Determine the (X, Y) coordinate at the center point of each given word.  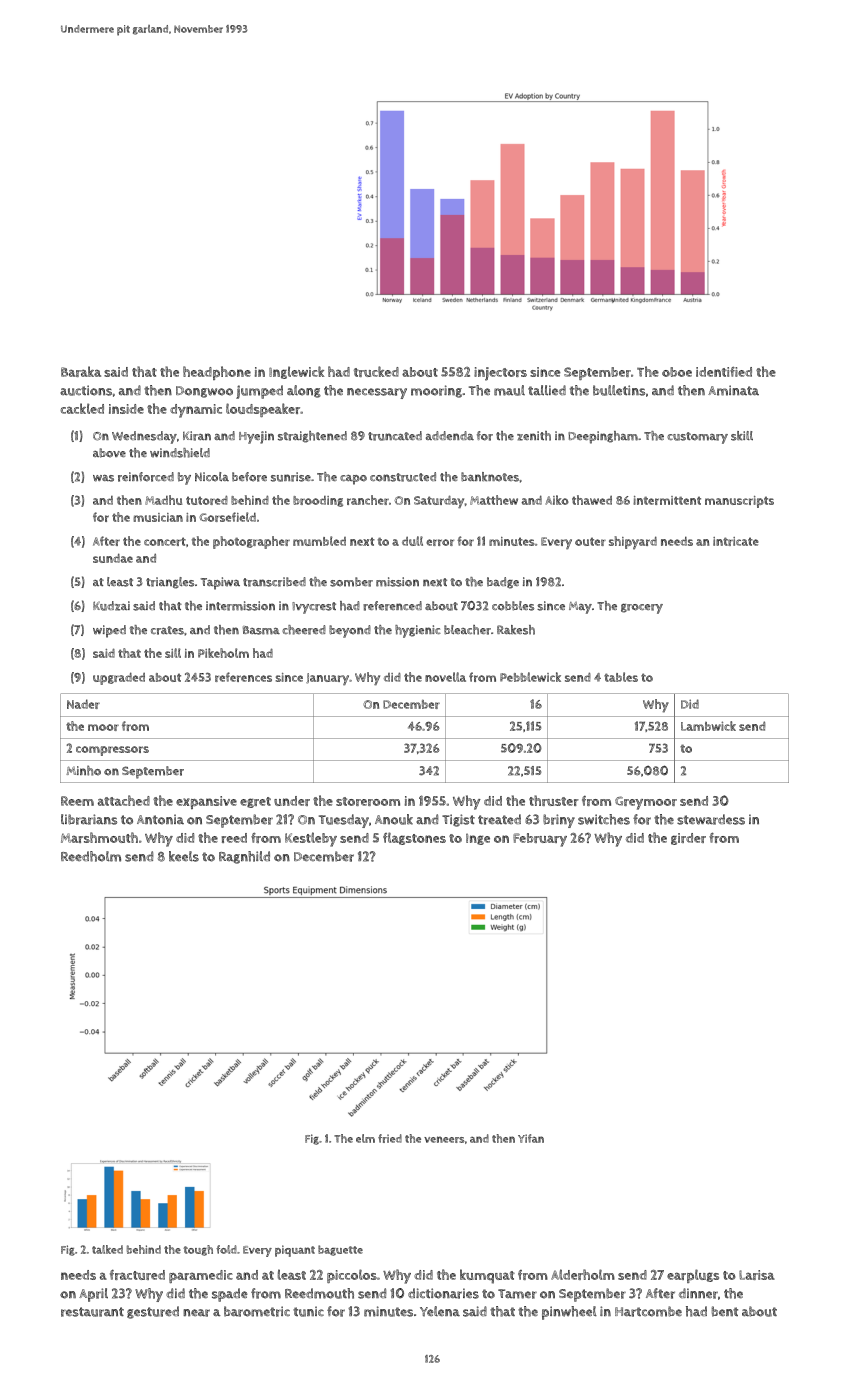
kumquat (487, 1276)
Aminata (733, 390)
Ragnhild (244, 857)
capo (353, 480)
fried (390, 1138)
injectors (500, 374)
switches (604, 819)
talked (107, 1249)
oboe (677, 372)
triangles (170, 583)
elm (365, 1138)
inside (126, 409)
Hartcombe (648, 1311)
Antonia (160, 819)
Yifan (531, 1138)
